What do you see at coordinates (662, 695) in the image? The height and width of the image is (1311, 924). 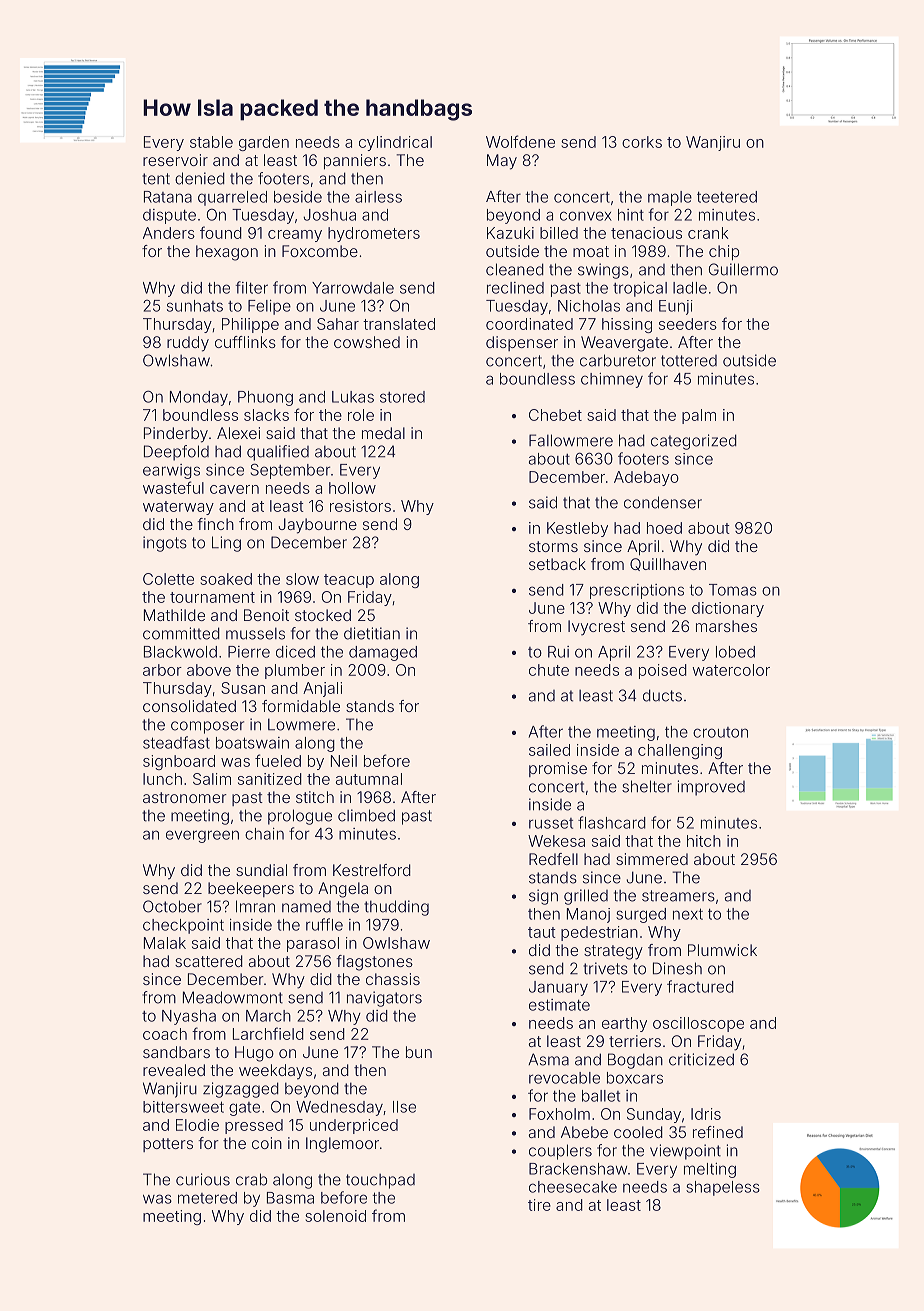 I see `ducts` at bounding box center [662, 695].
